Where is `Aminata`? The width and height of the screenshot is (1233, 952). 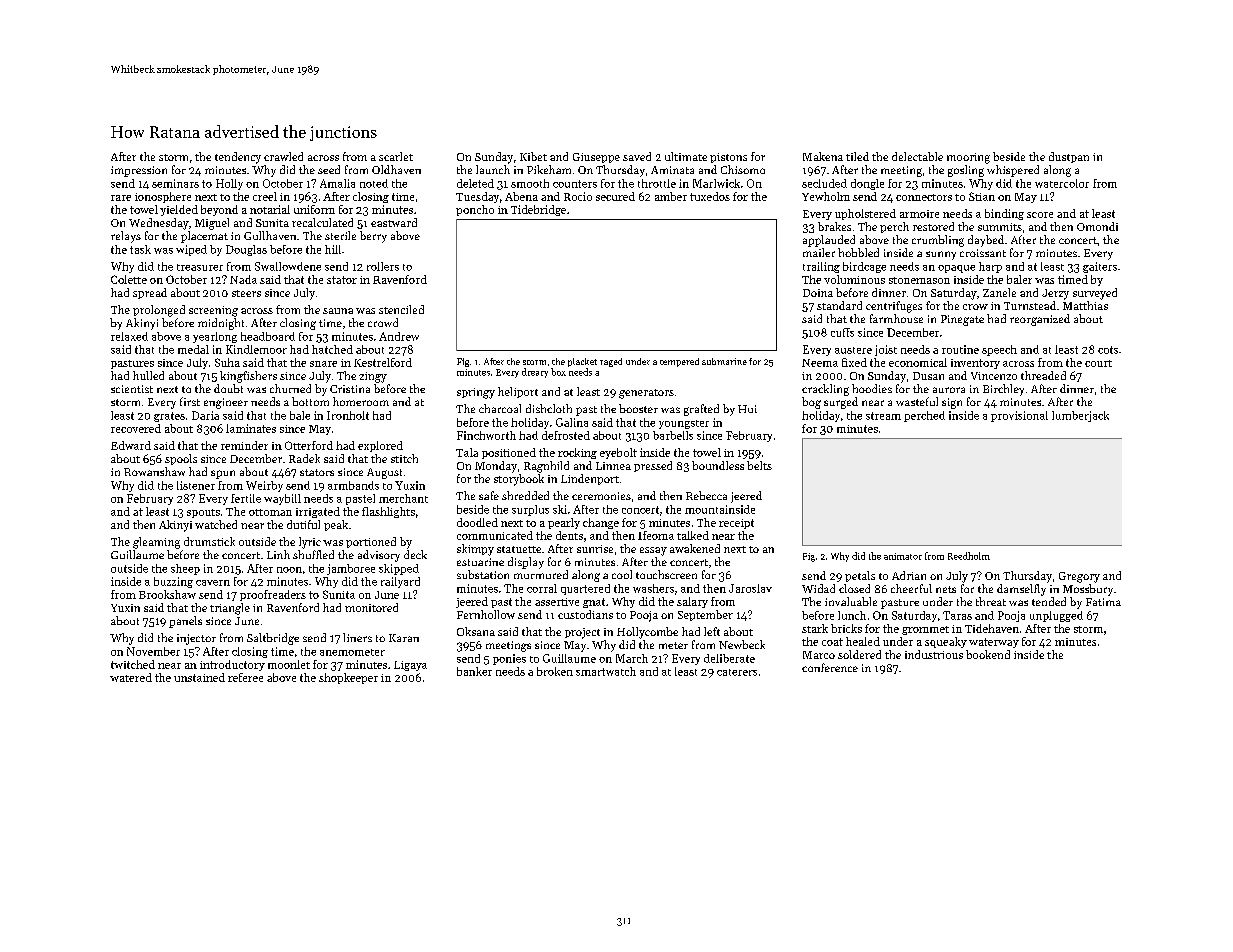 Aminata is located at coordinates (672, 170).
